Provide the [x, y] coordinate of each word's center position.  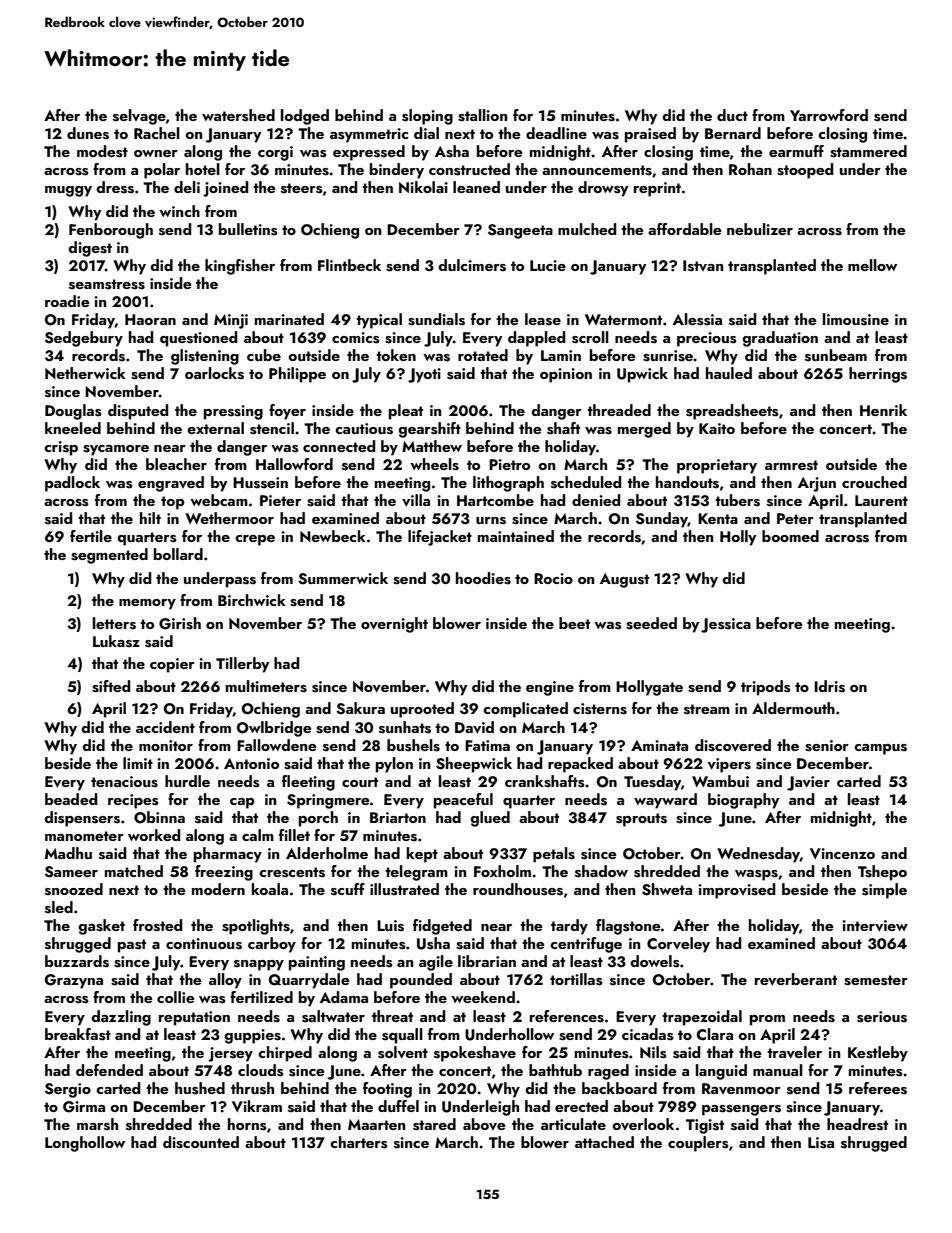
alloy [225, 981]
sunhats [405, 727]
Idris [829, 686]
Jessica [726, 625]
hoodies [483, 578]
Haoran [150, 319]
